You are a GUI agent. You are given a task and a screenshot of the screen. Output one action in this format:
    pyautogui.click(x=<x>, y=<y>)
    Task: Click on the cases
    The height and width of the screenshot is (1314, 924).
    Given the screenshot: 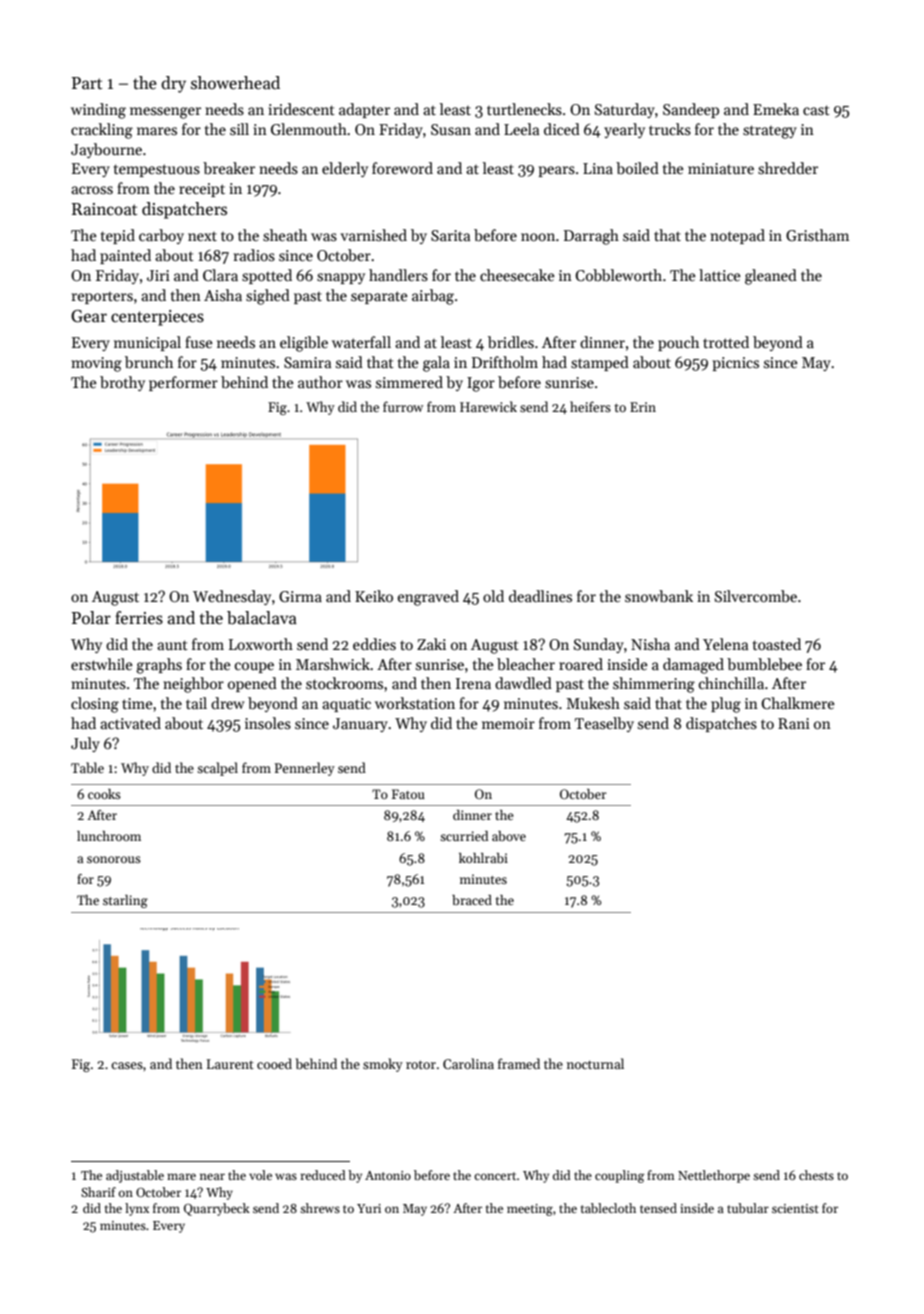 What is the action you would take?
    pyautogui.click(x=127, y=1065)
